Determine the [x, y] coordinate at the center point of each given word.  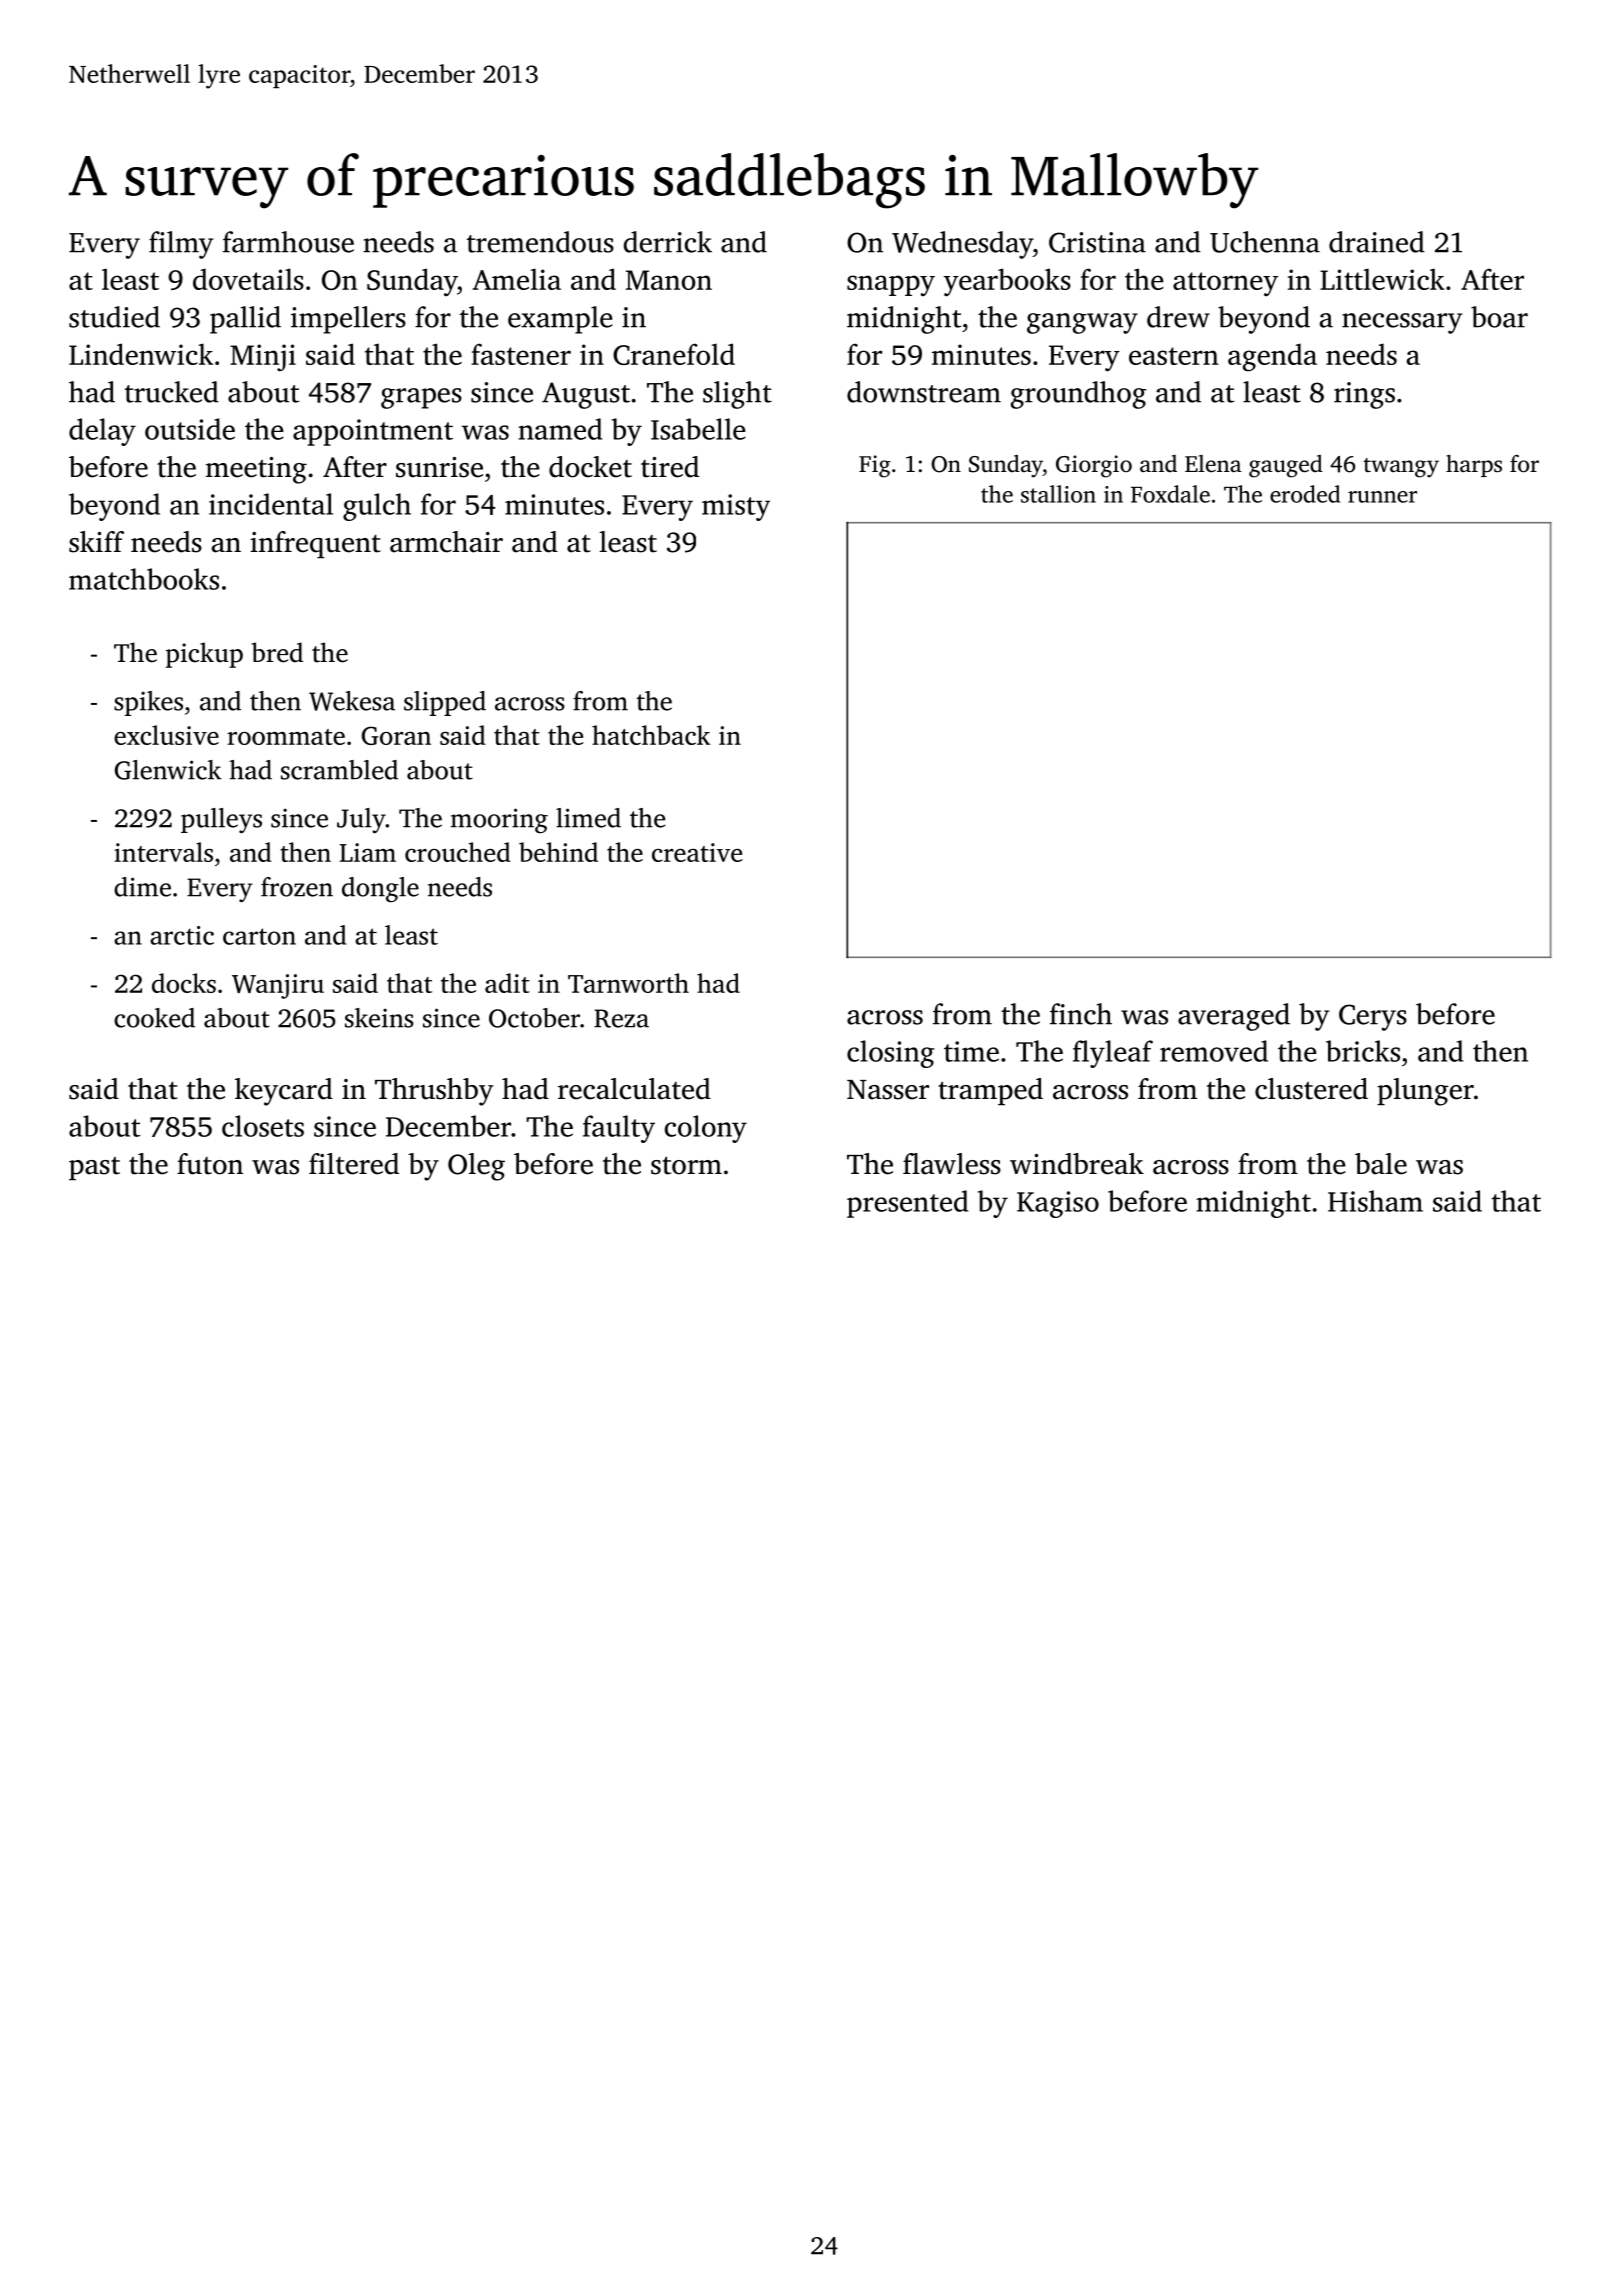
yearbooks [1007, 282]
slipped [445, 703]
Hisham [1375, 1201]
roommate [286, 737]
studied [114, 317]
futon [210, 1164]
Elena [1213, 464]
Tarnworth [628, 983]
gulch [377, 507]
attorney [1225, 284]
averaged [1234, 1017]
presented [907, 1204]
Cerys [1373, 1017]
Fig [875, 466]
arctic [182, 935]
